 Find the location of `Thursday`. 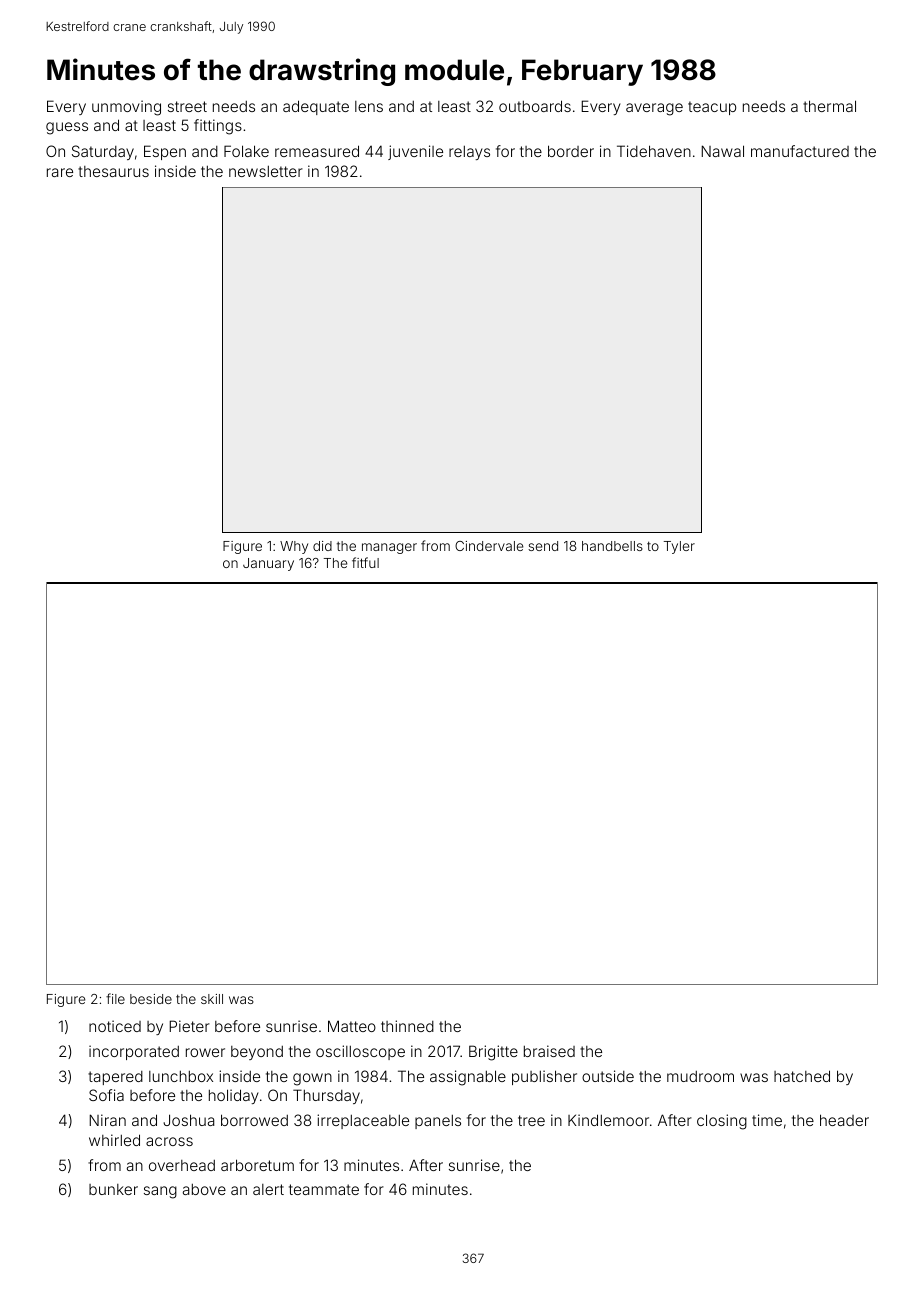

Thursday is located at coordinates (326, 1096).
